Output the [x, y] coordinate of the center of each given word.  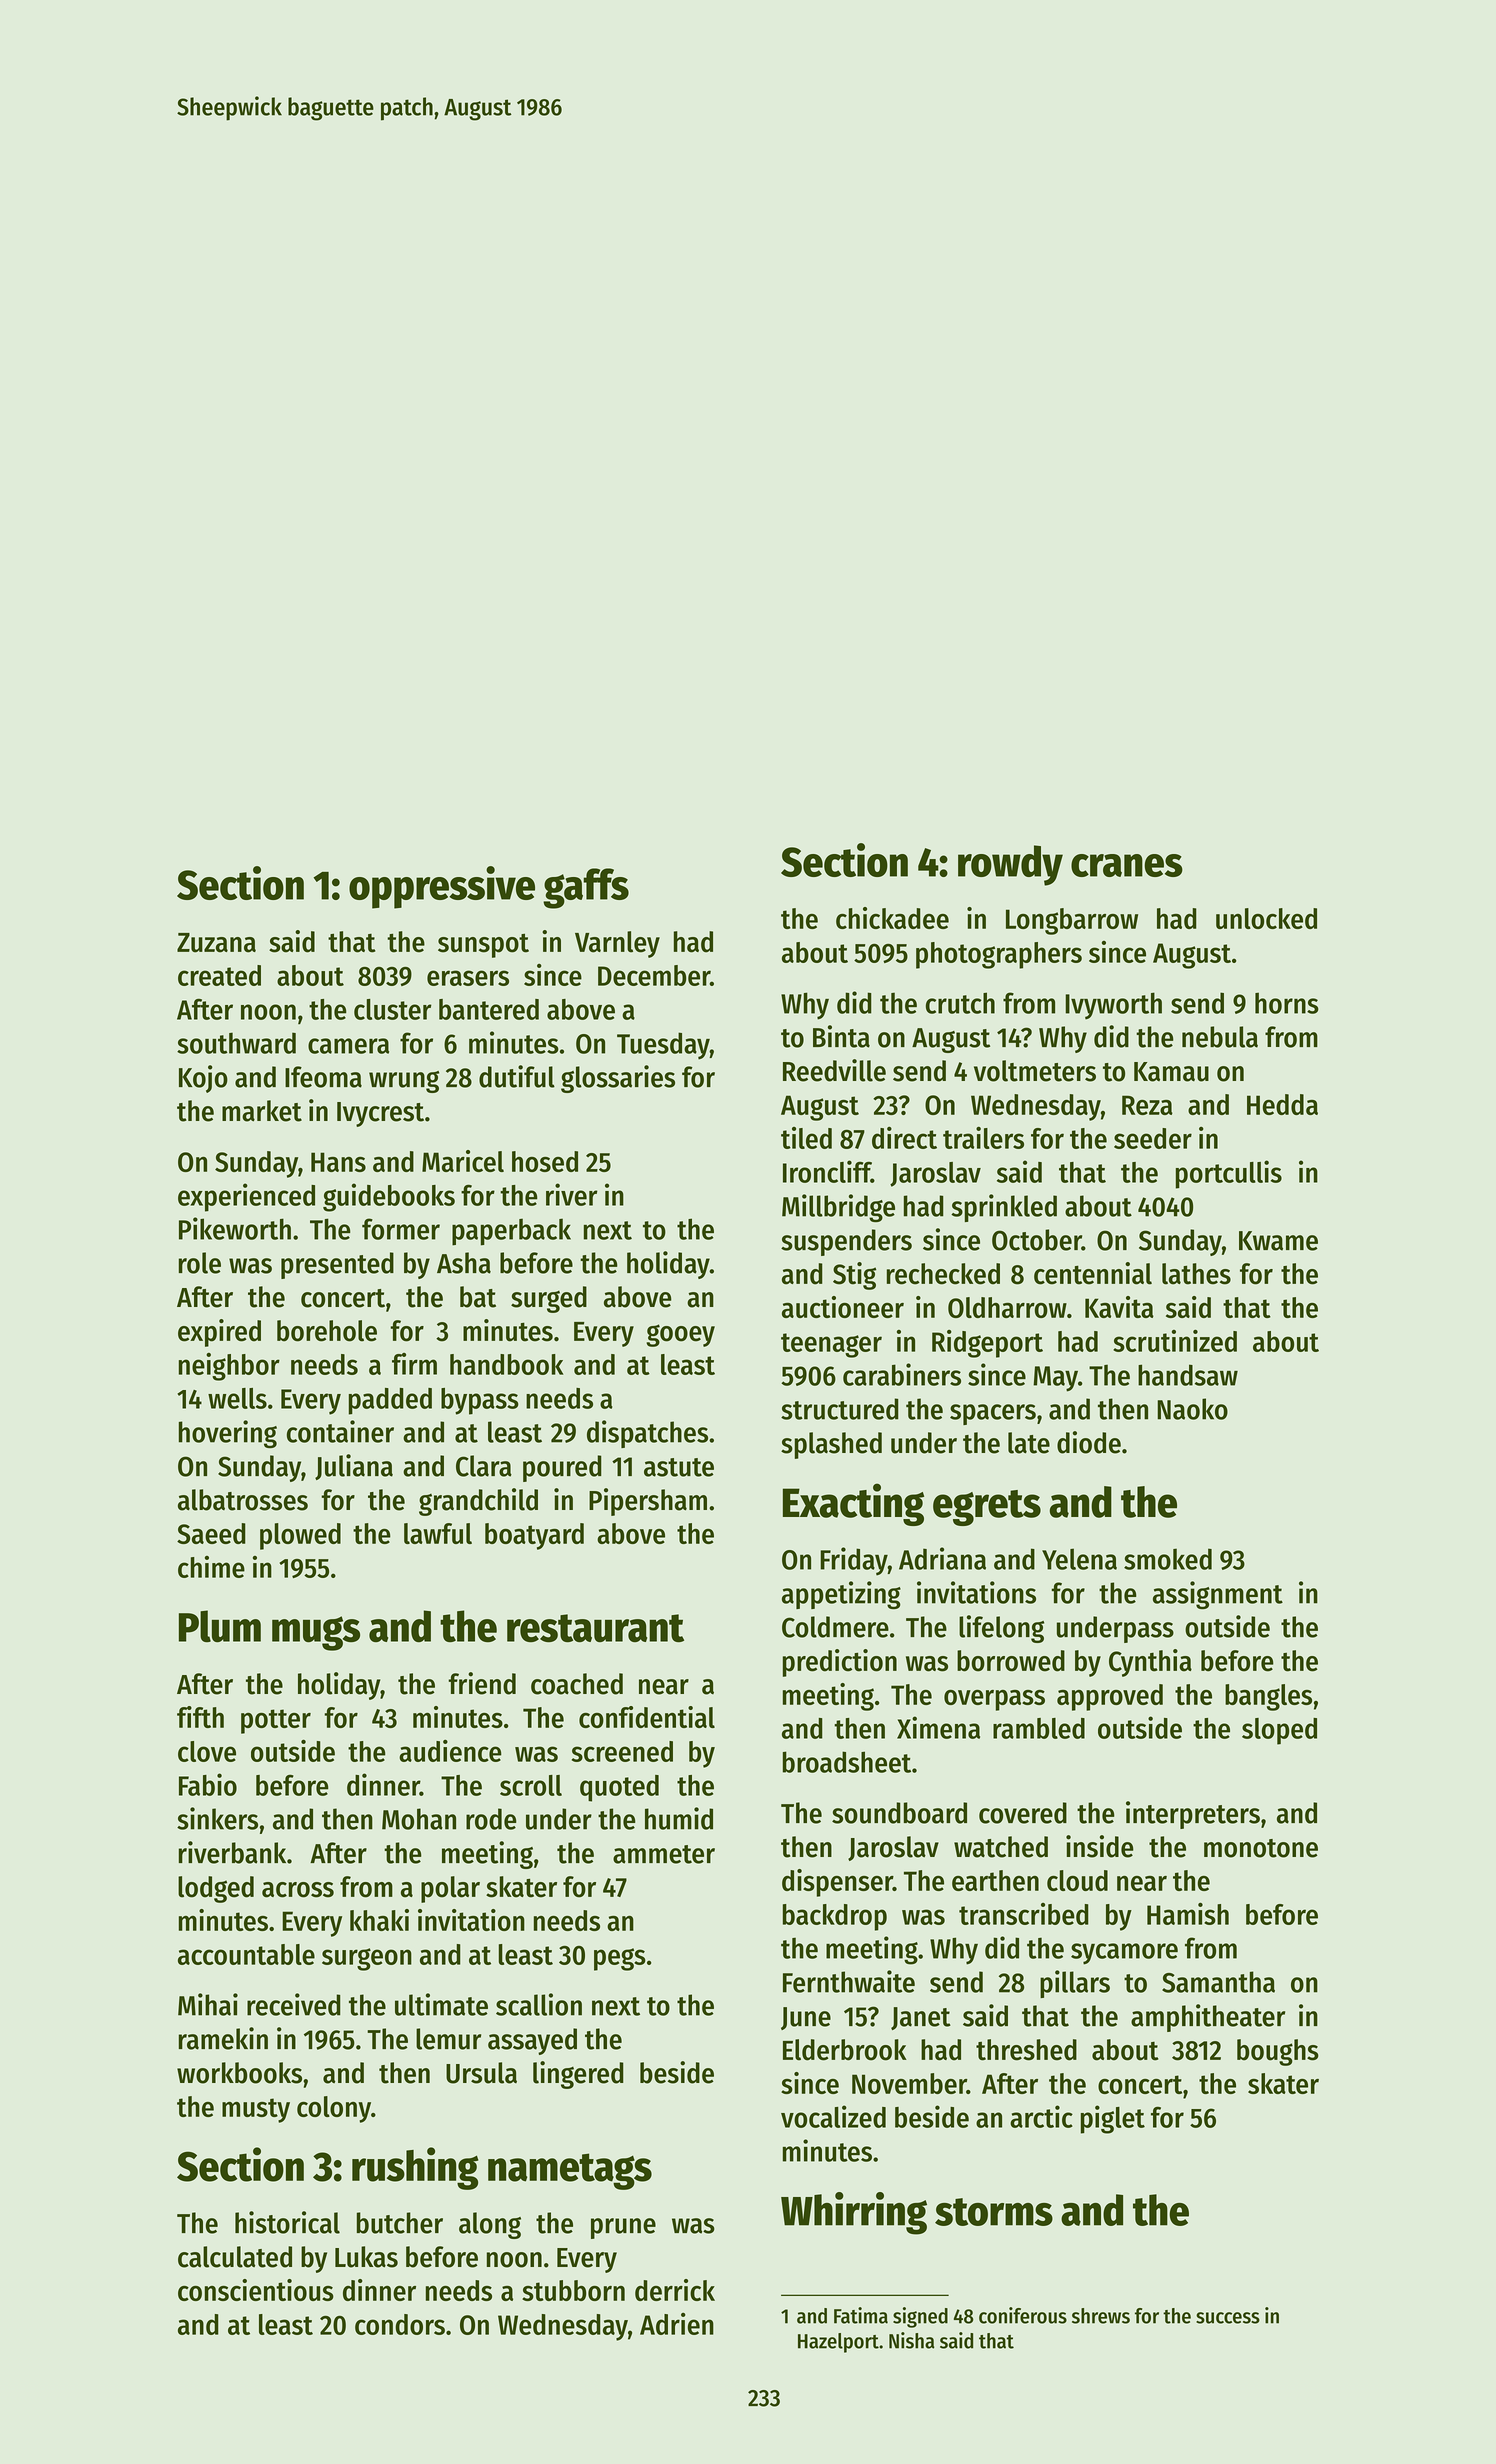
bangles [1268, 1697]
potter [276, 1721]
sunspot [483, 945]
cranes [1127, 865]
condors [400, 2324]
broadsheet [847, 1762]
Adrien [677, 2324]
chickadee [892, 918]
